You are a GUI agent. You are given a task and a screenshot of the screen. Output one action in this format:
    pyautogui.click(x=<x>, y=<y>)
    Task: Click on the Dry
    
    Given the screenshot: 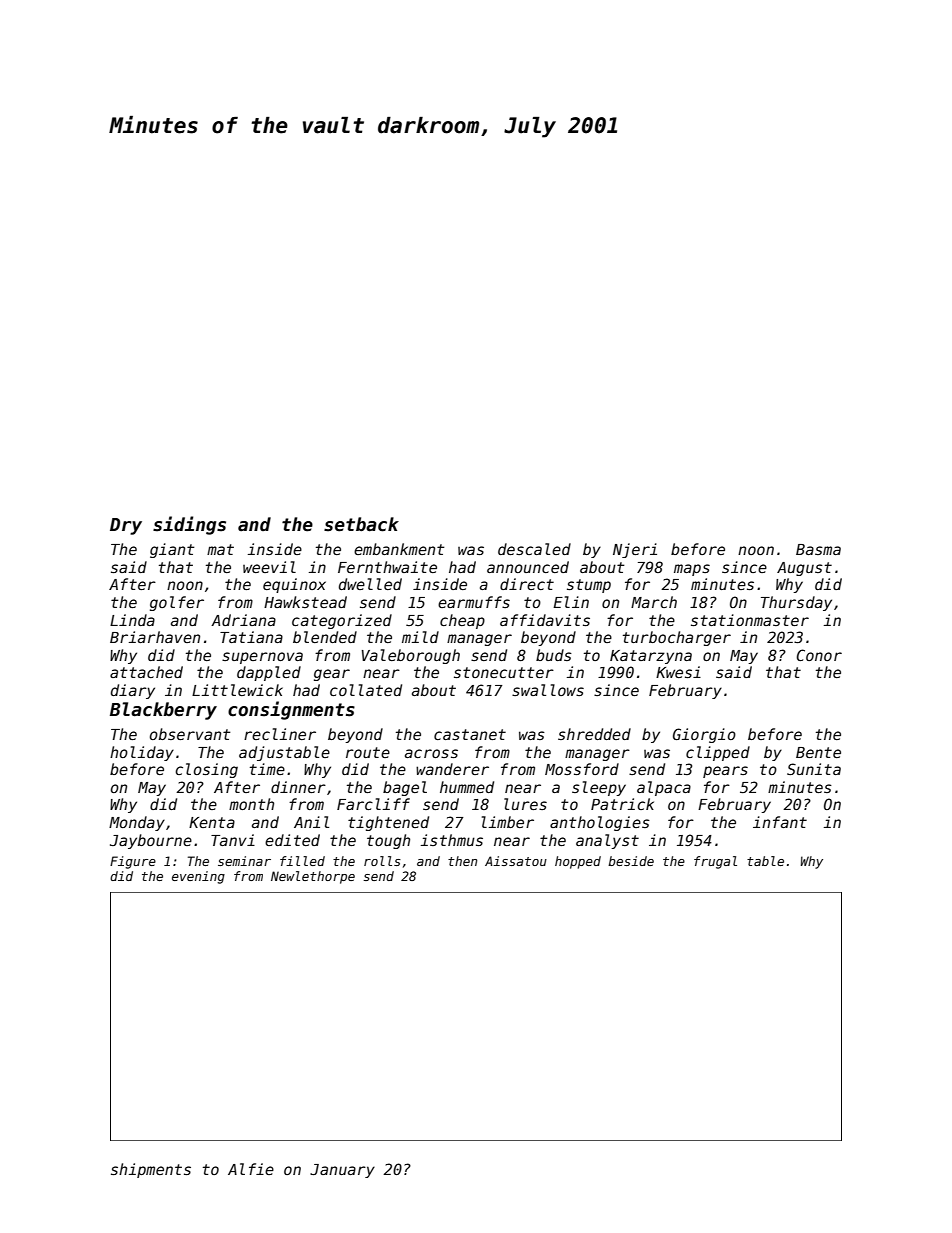 What is the action you would take?
    pyautogui.click(x=126, y=526)
